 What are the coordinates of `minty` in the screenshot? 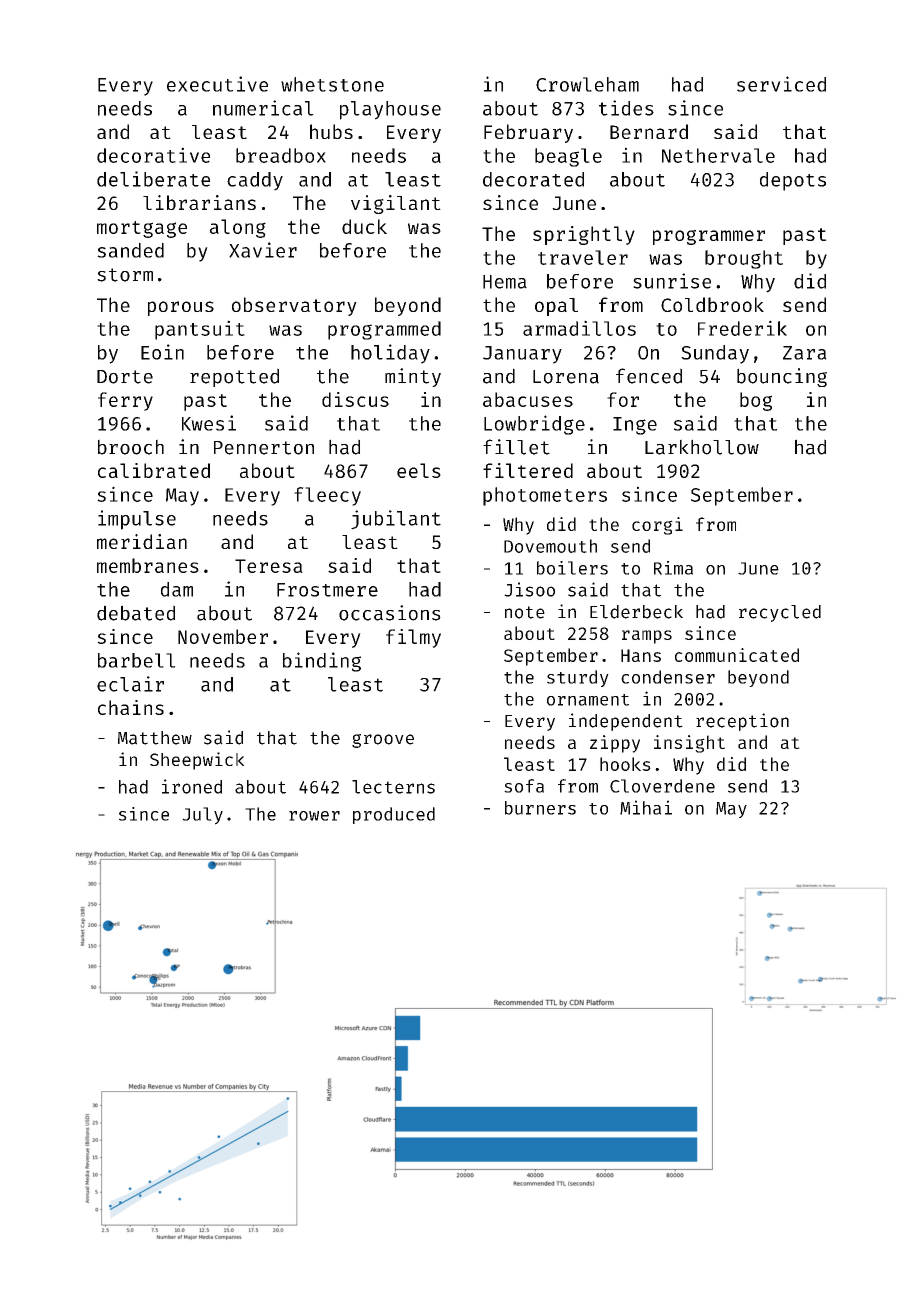 It's located at (413, 377).
